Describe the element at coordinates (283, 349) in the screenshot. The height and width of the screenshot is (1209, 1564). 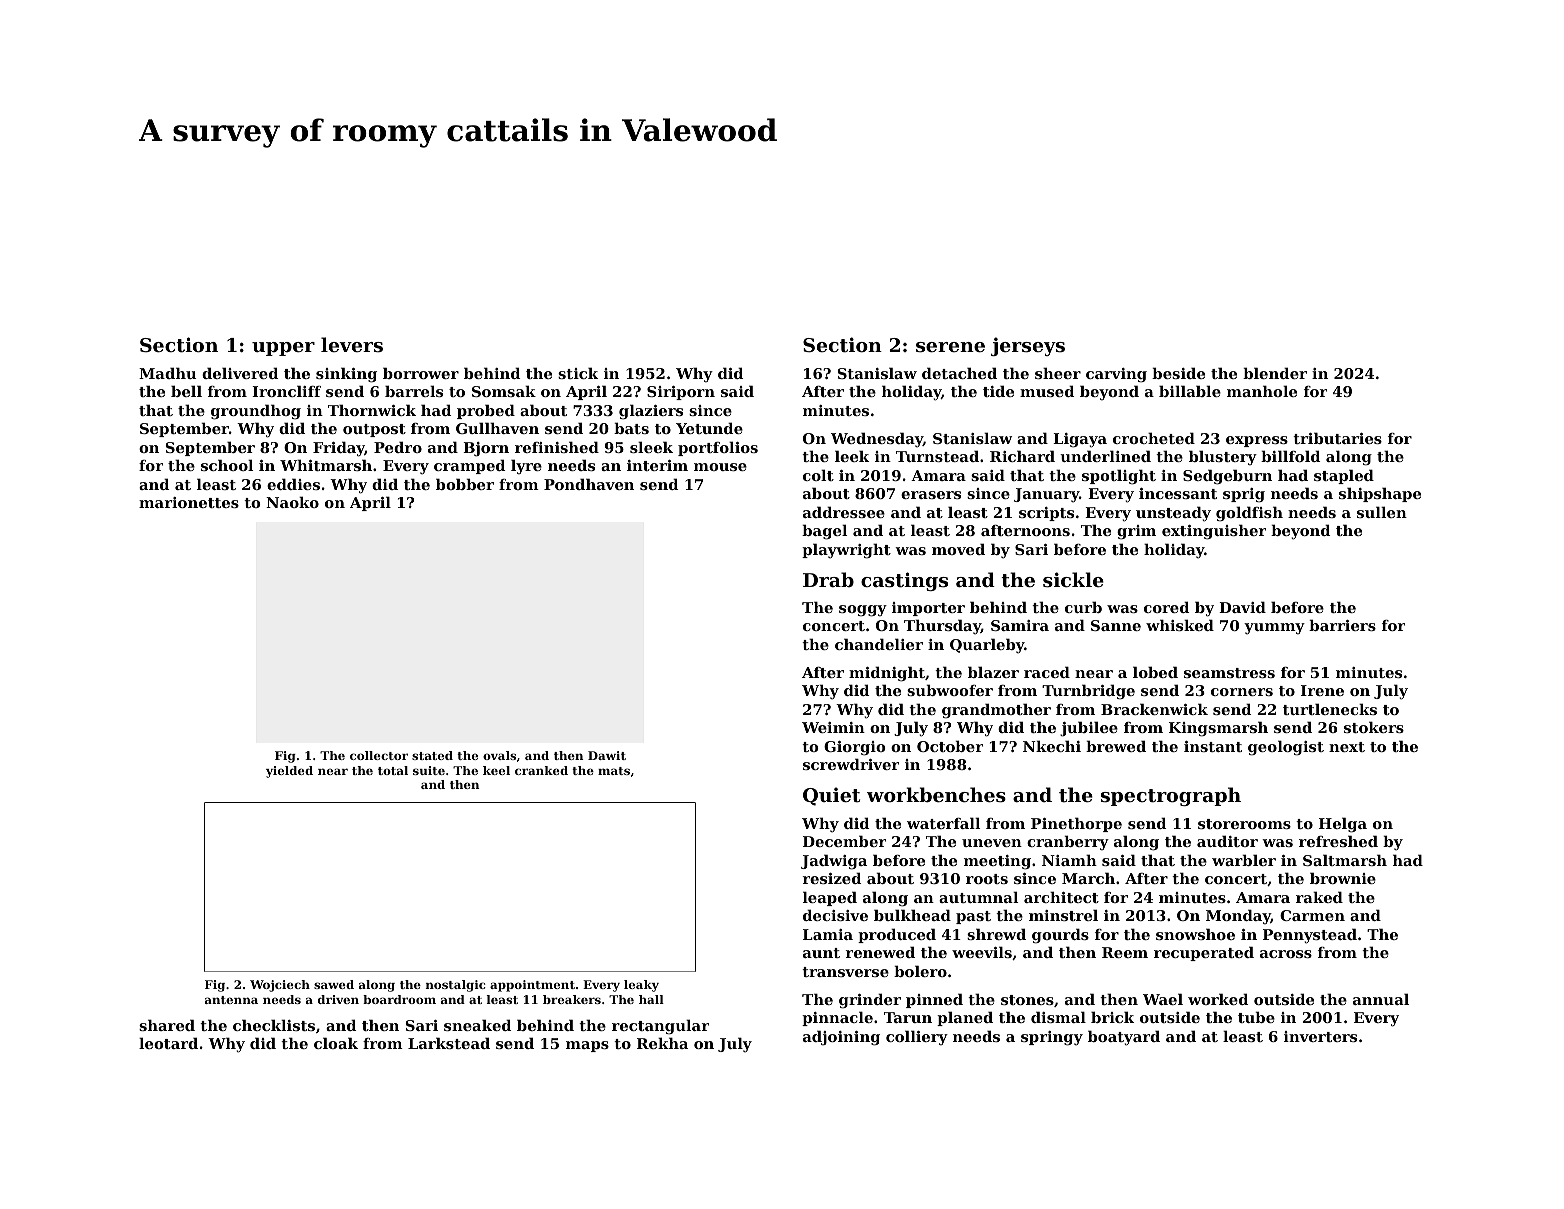
I see `upper` at that location.
